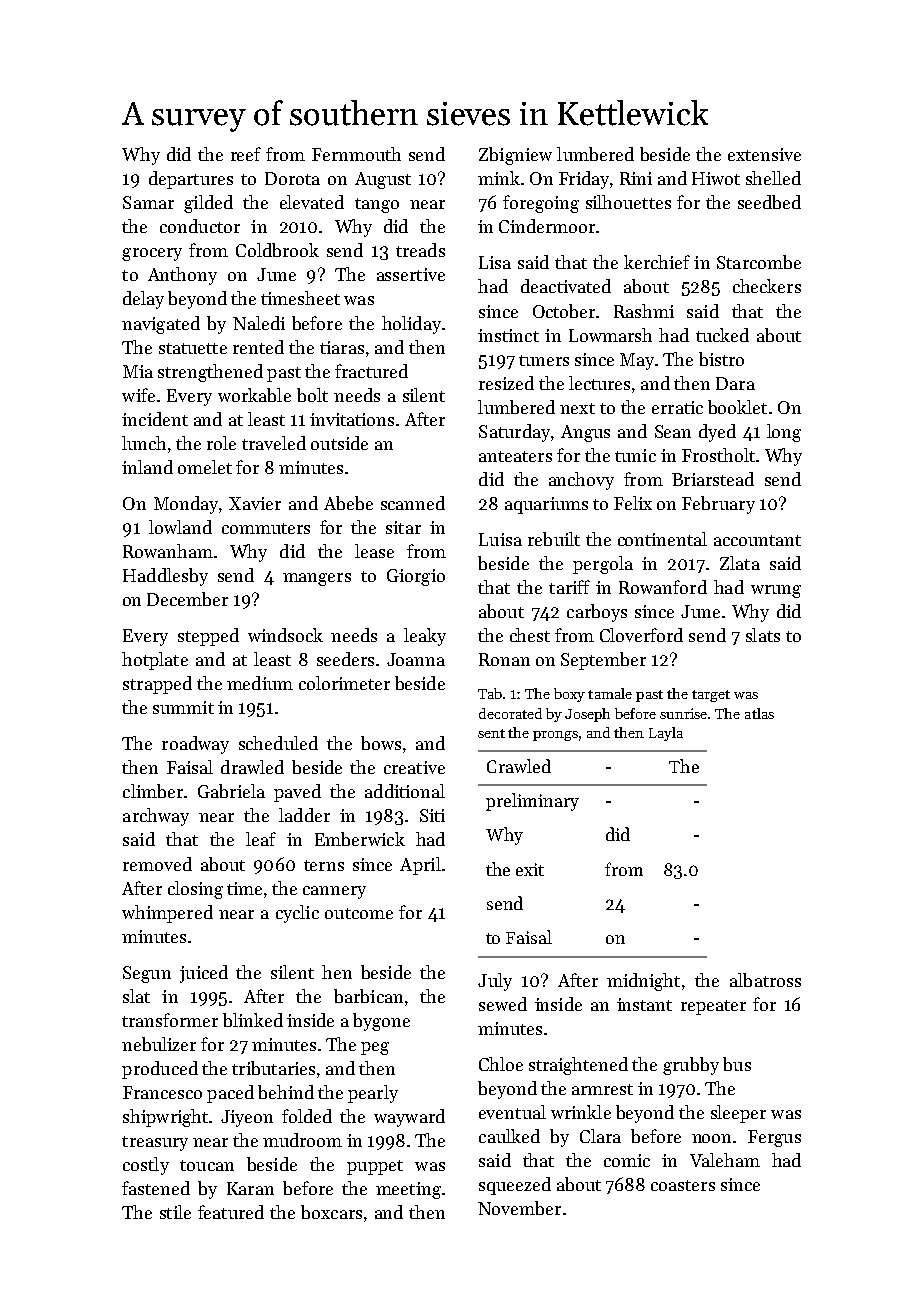 This screenshot has height=1314, width=924. What do you see at coordinates (635, 455) in the screenshot?
I see `tunic` at bounding box center [635, 455].
